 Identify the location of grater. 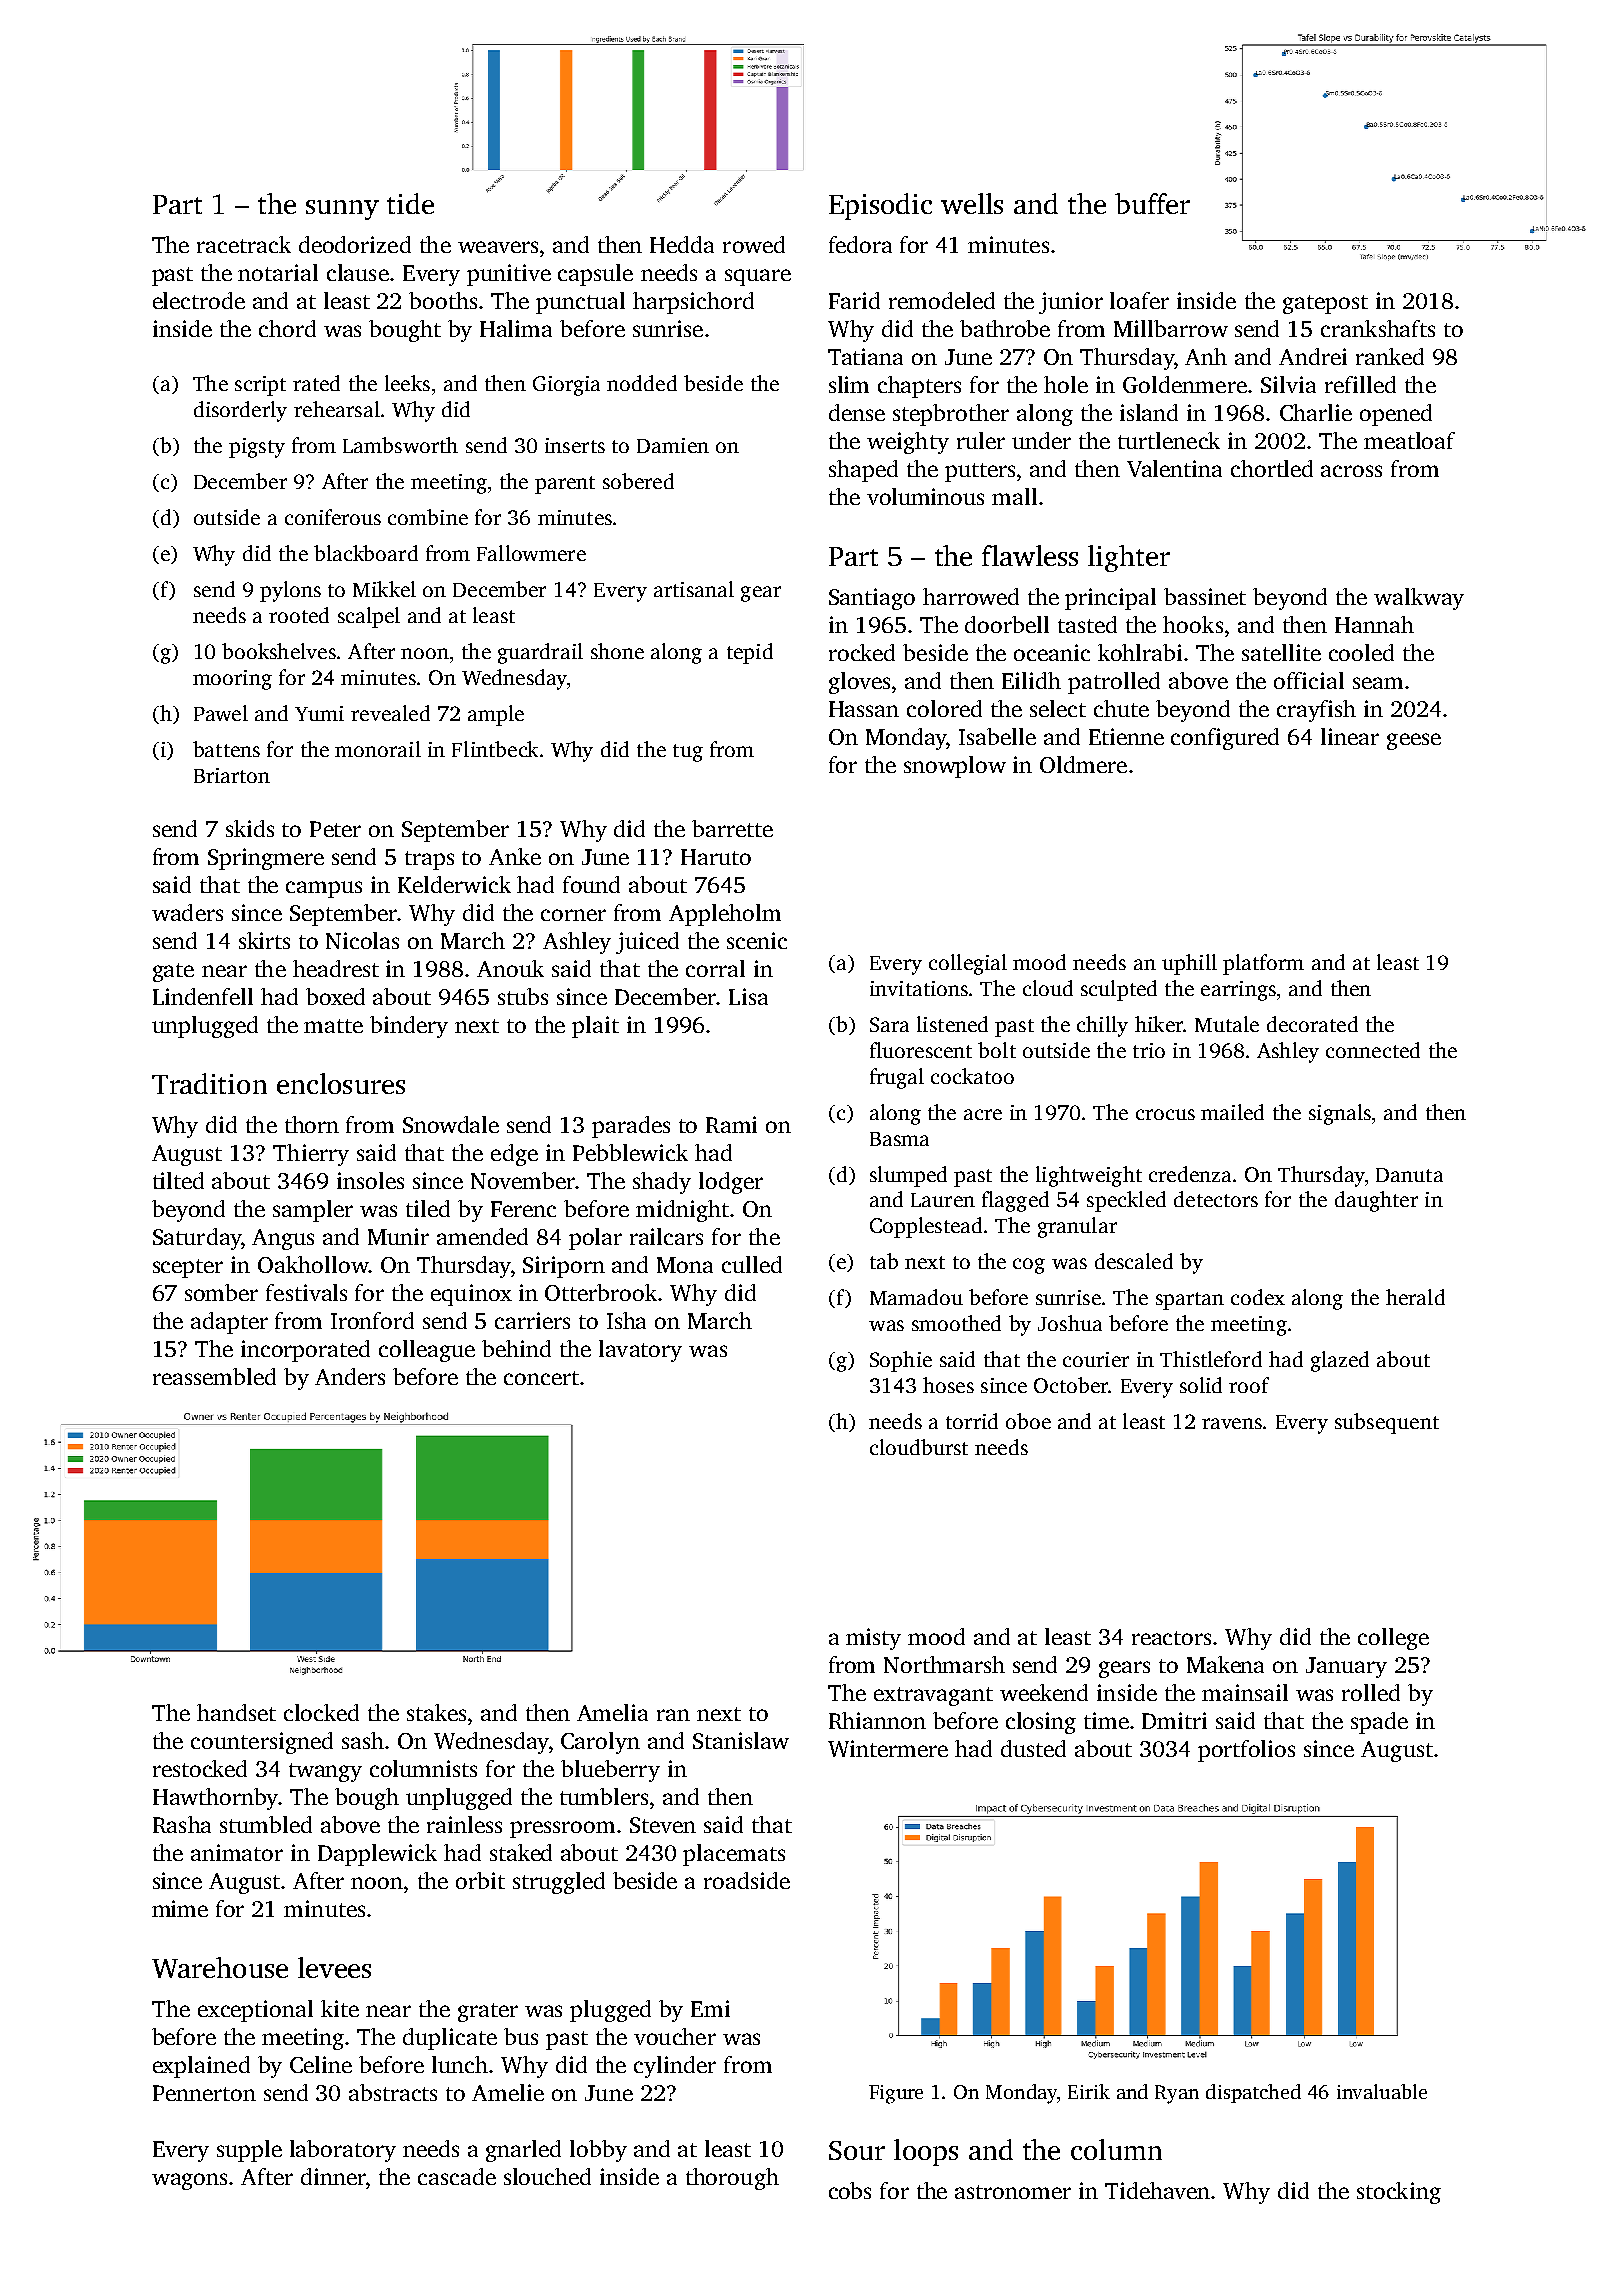
(488, 2012).
